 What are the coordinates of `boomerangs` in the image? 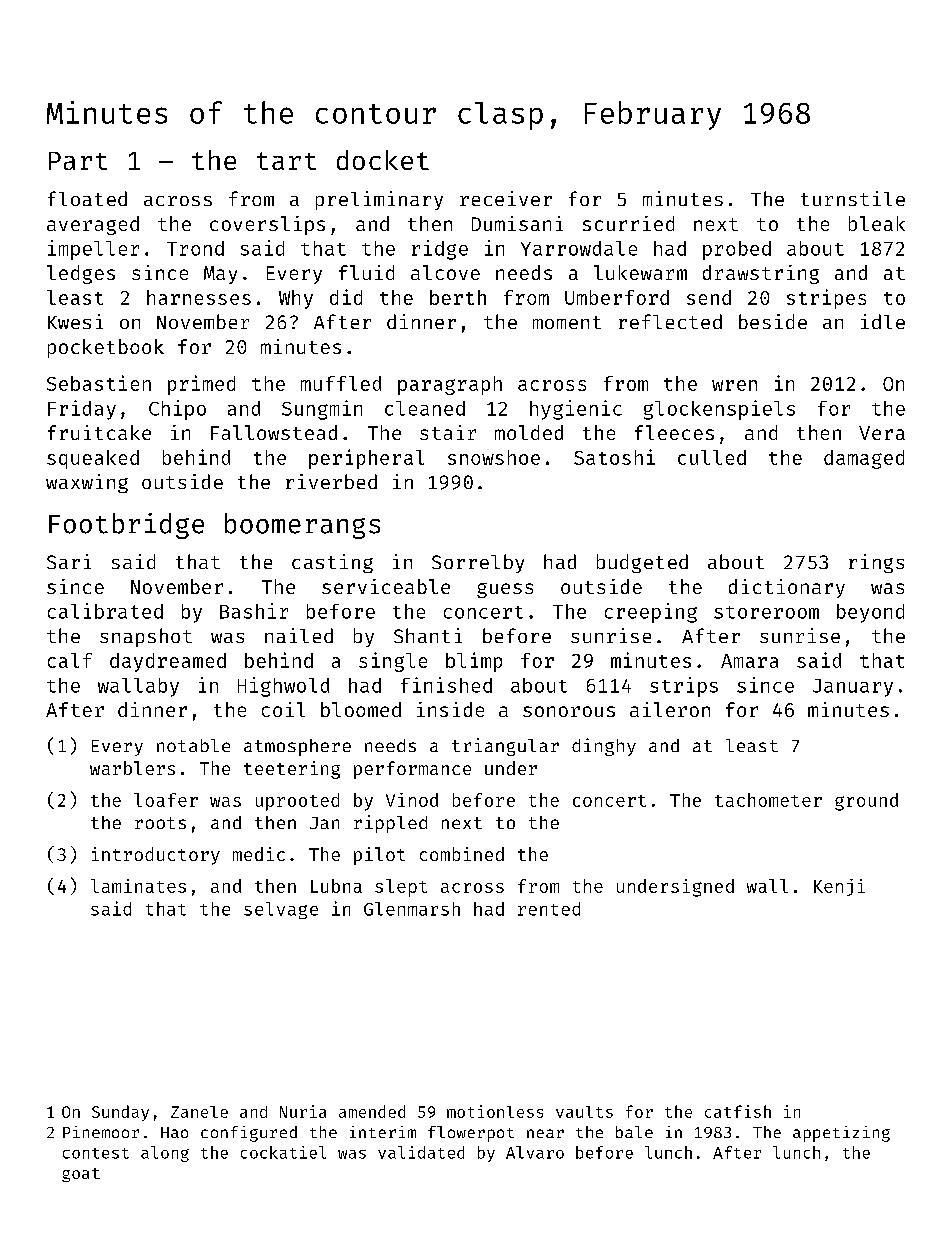 It's located at (302, 526).
